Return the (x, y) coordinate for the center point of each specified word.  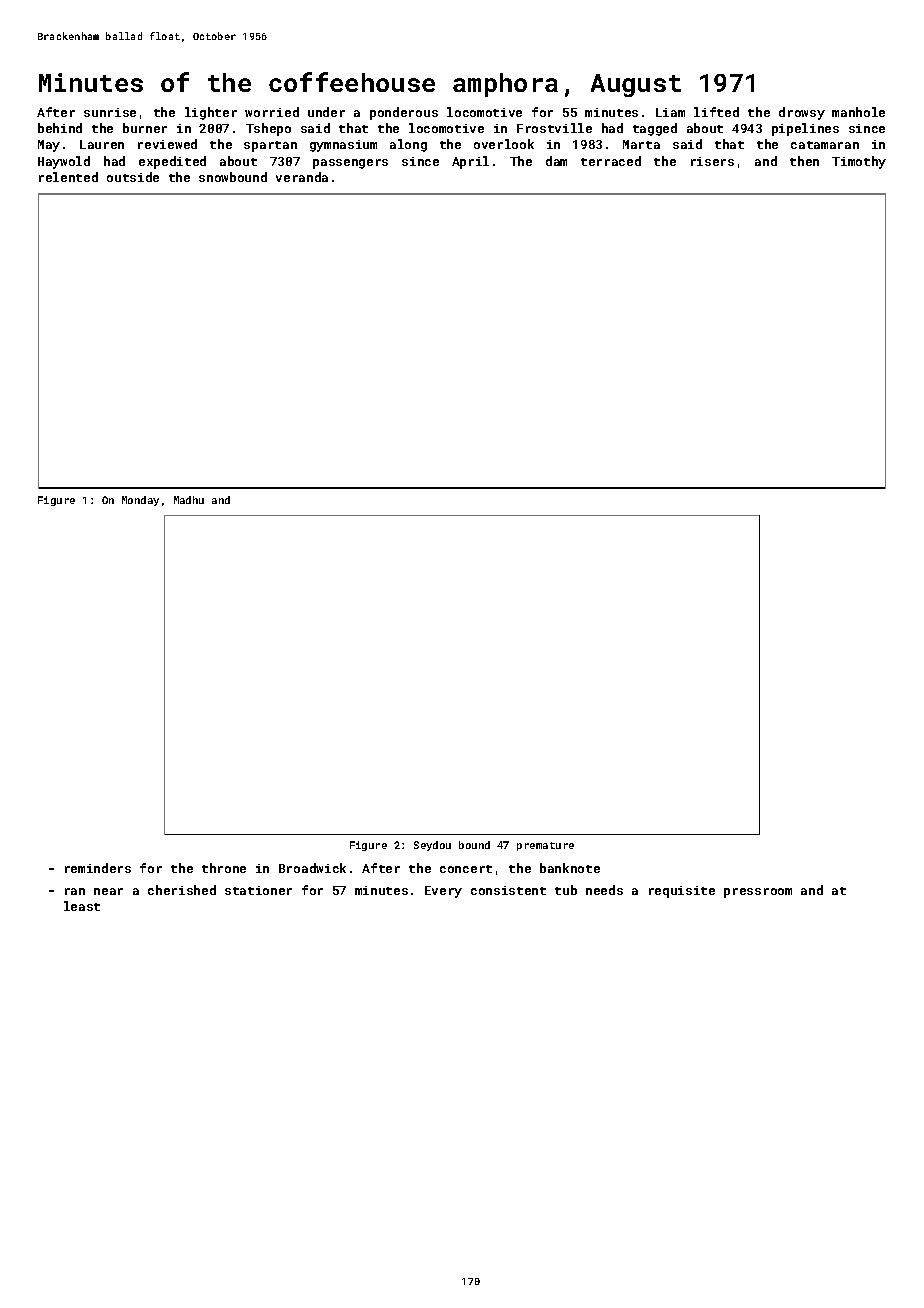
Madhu (189, 500)
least (82, 906)
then (804, 161)
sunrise (110, 112)
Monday (140, 501)
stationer (258, 890)
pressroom (758, 893)
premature (545, 846)
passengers (350, 164)
